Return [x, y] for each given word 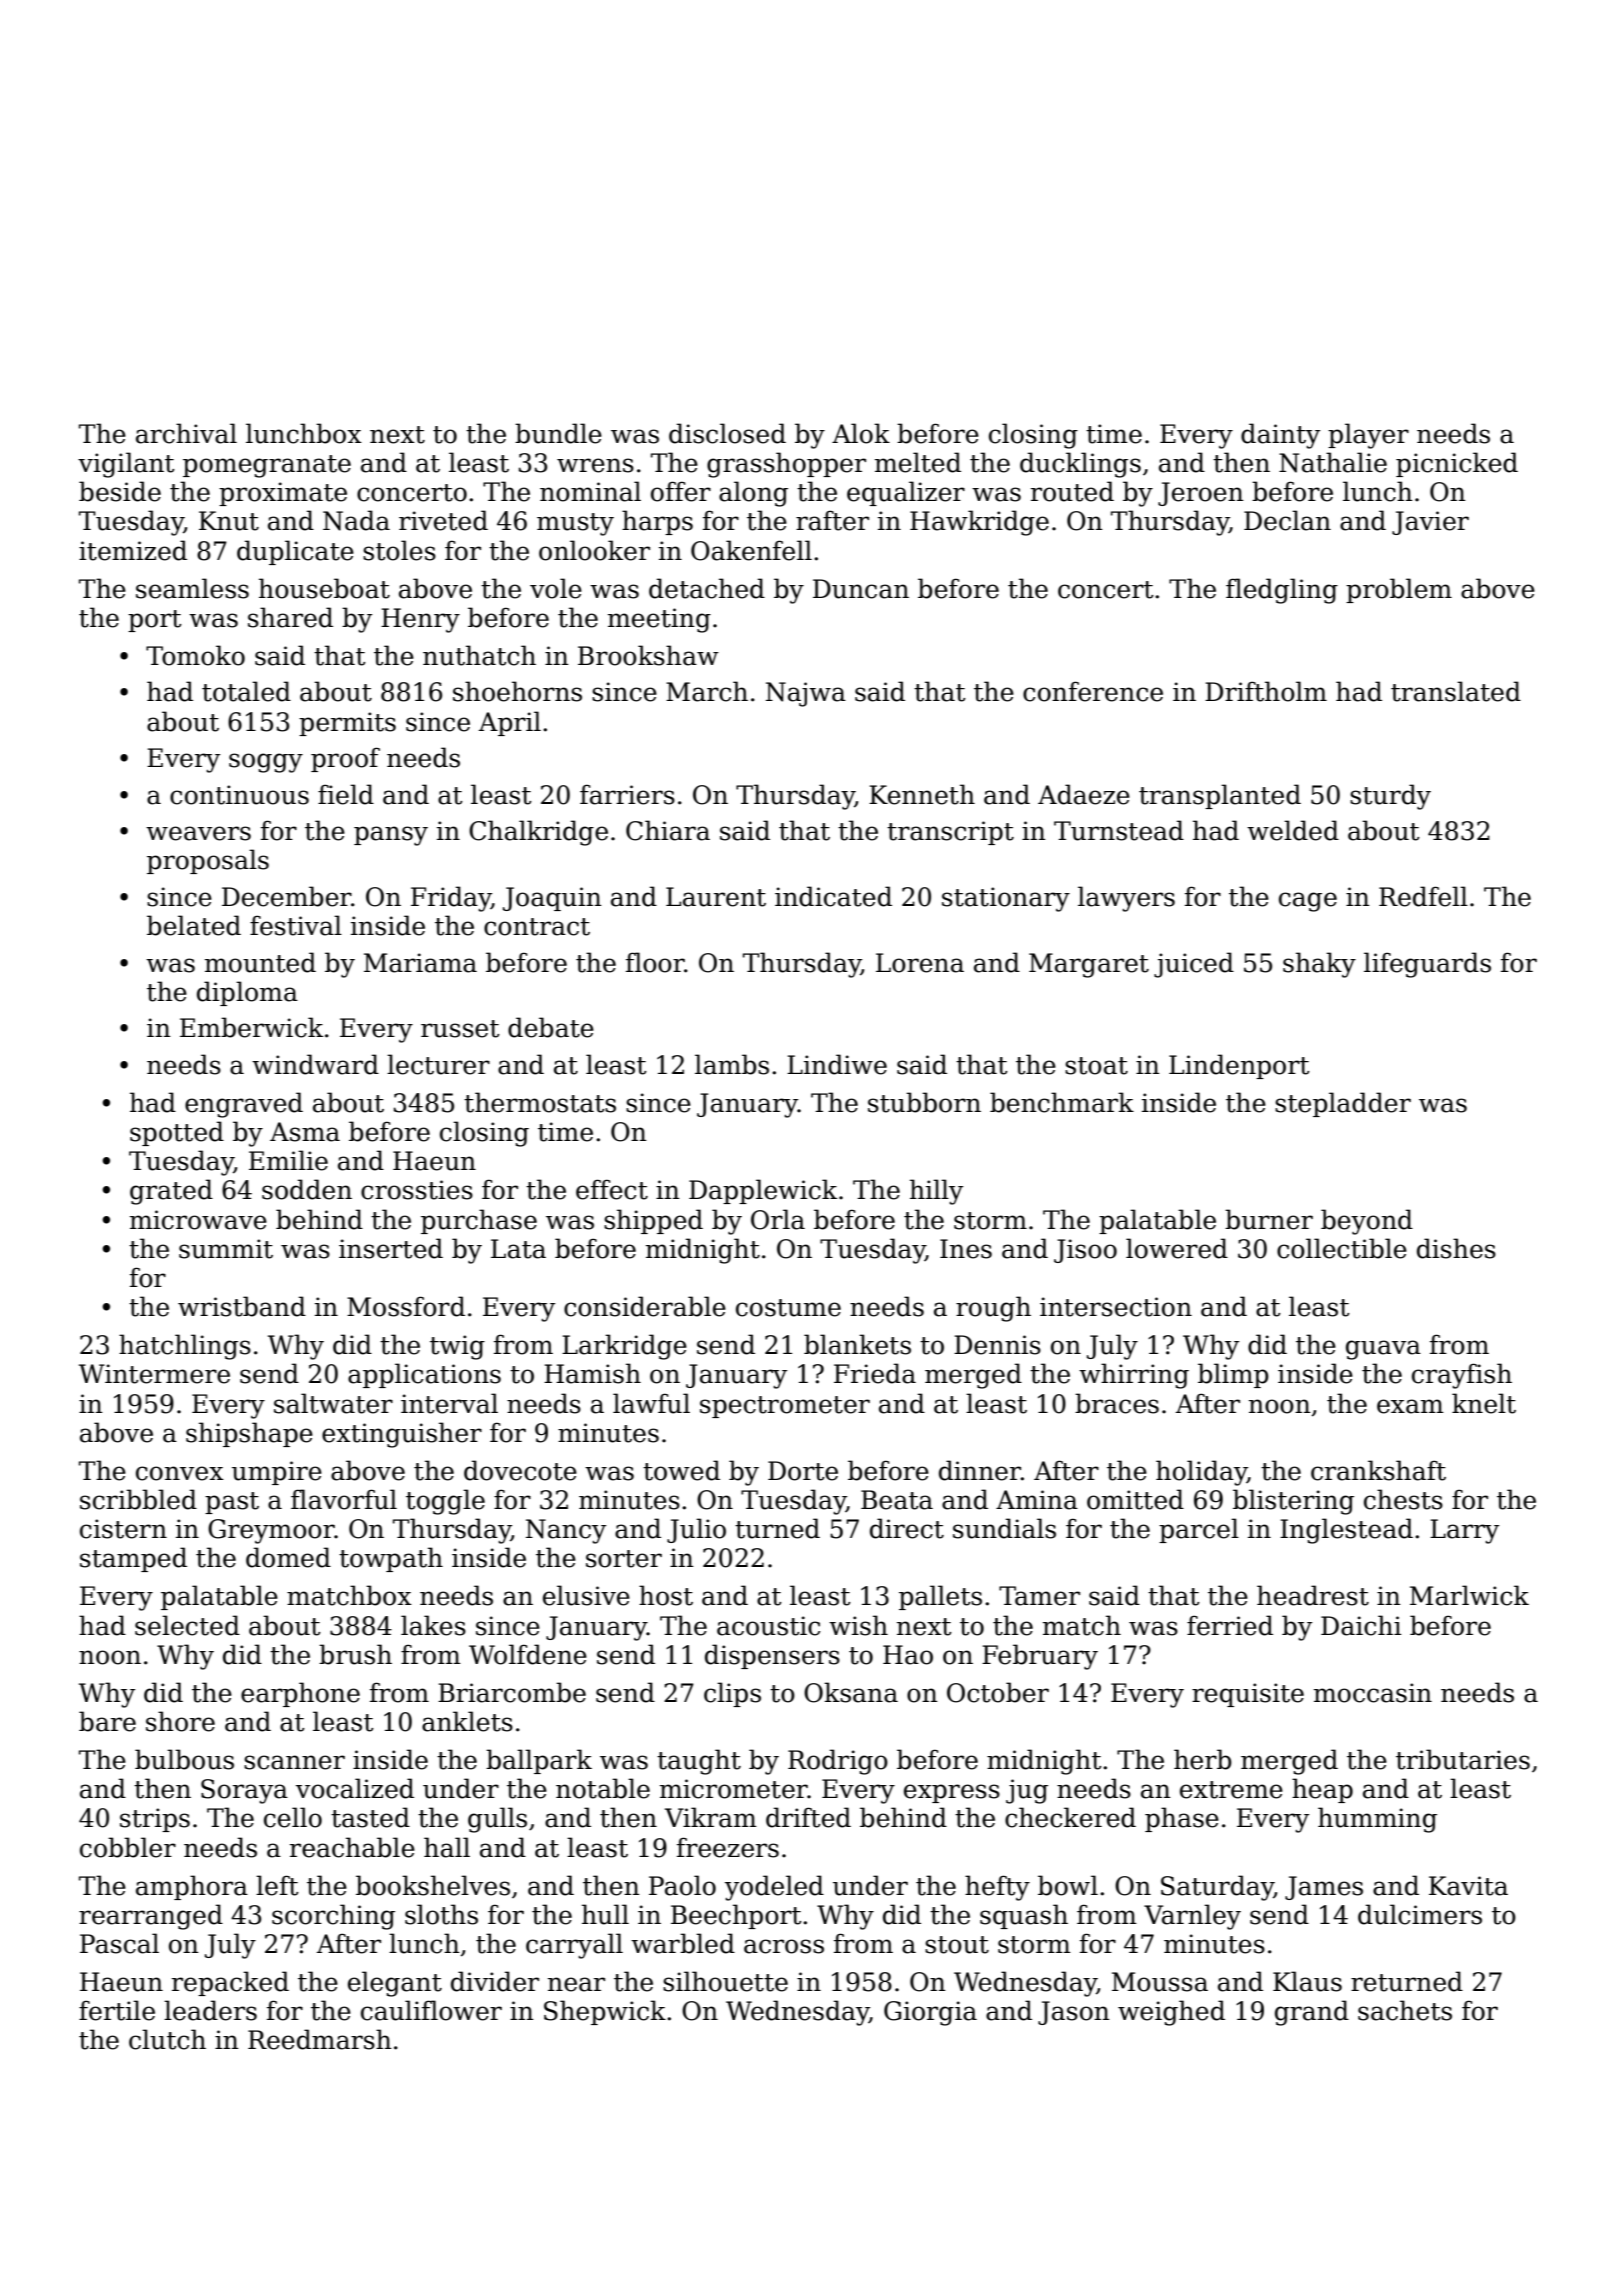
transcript [950, 833]
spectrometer [785, 1407]
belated [194, 925]
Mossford [406, 1306]
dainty [1280, 436]
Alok [861, 433]
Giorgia [930, 2013]
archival [186, 433]
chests [1403, 1499]
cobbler [128, 1847]
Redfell [1423, 896]
